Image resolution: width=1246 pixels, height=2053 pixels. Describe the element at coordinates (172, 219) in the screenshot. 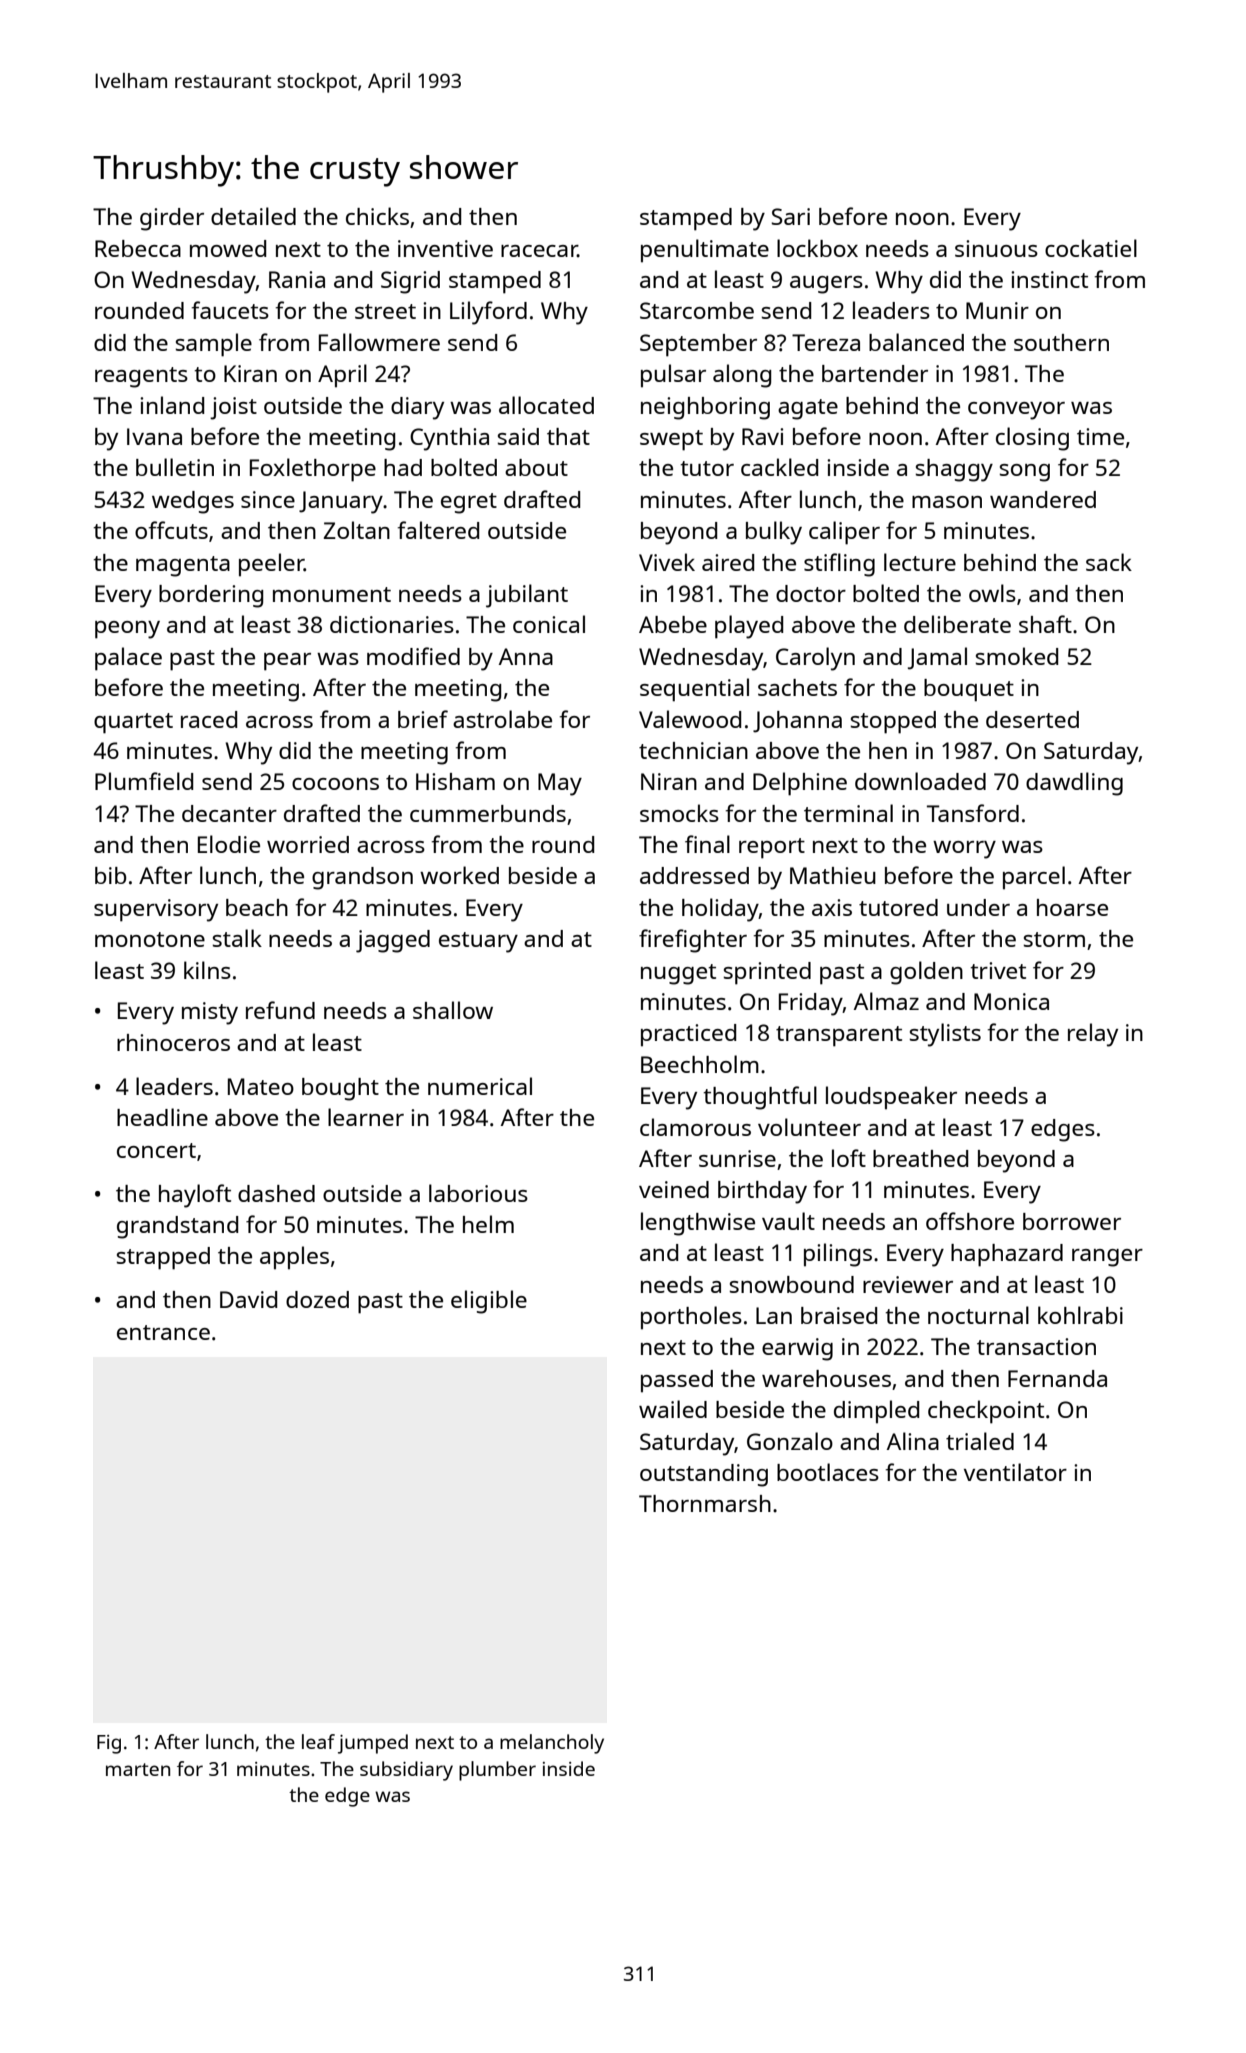

I see `girder` at that location.
